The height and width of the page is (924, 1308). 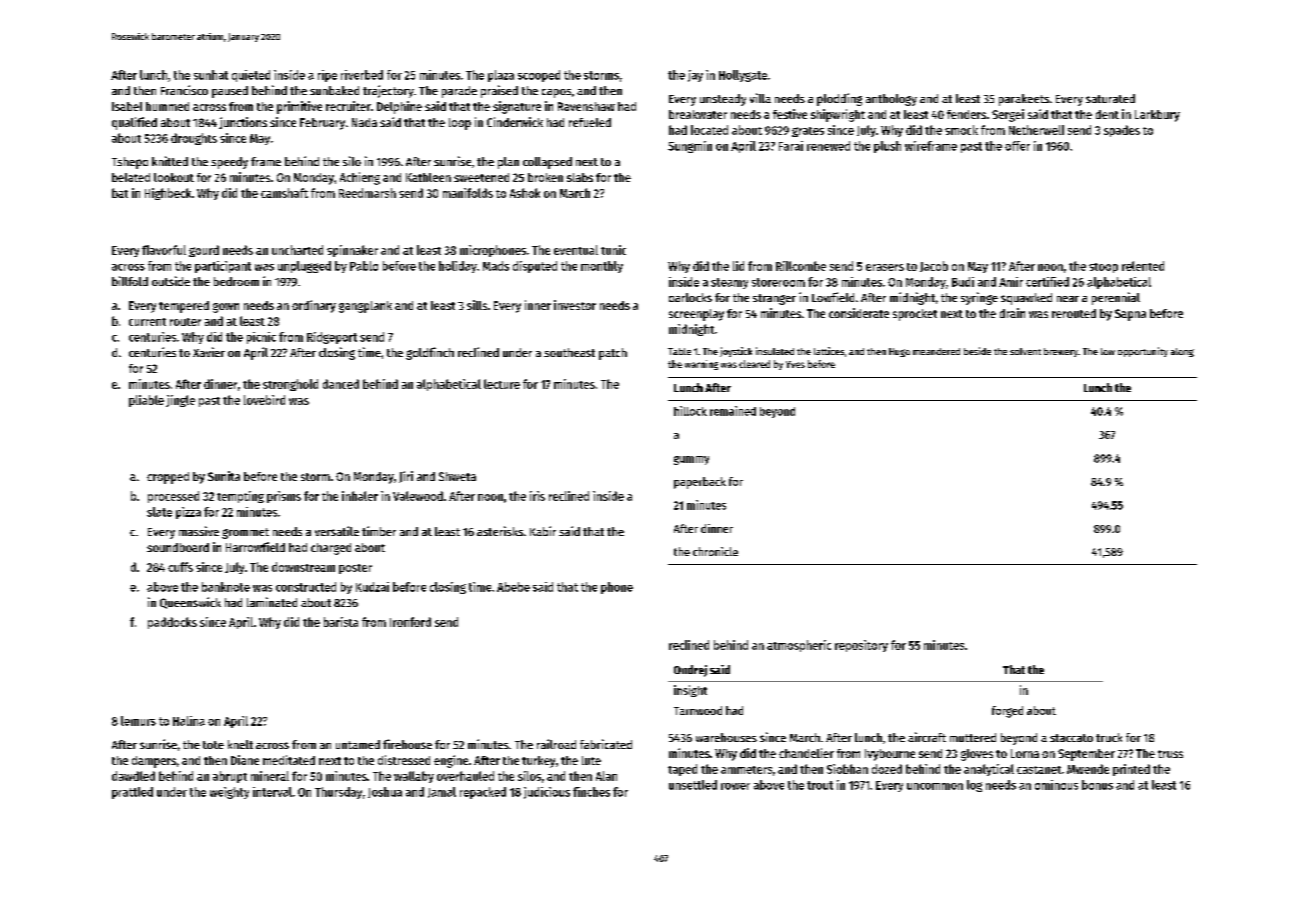 What do you see at coordinates (1007, 712) in the page?
I see `forged` at bounding box center [1007, 712].
